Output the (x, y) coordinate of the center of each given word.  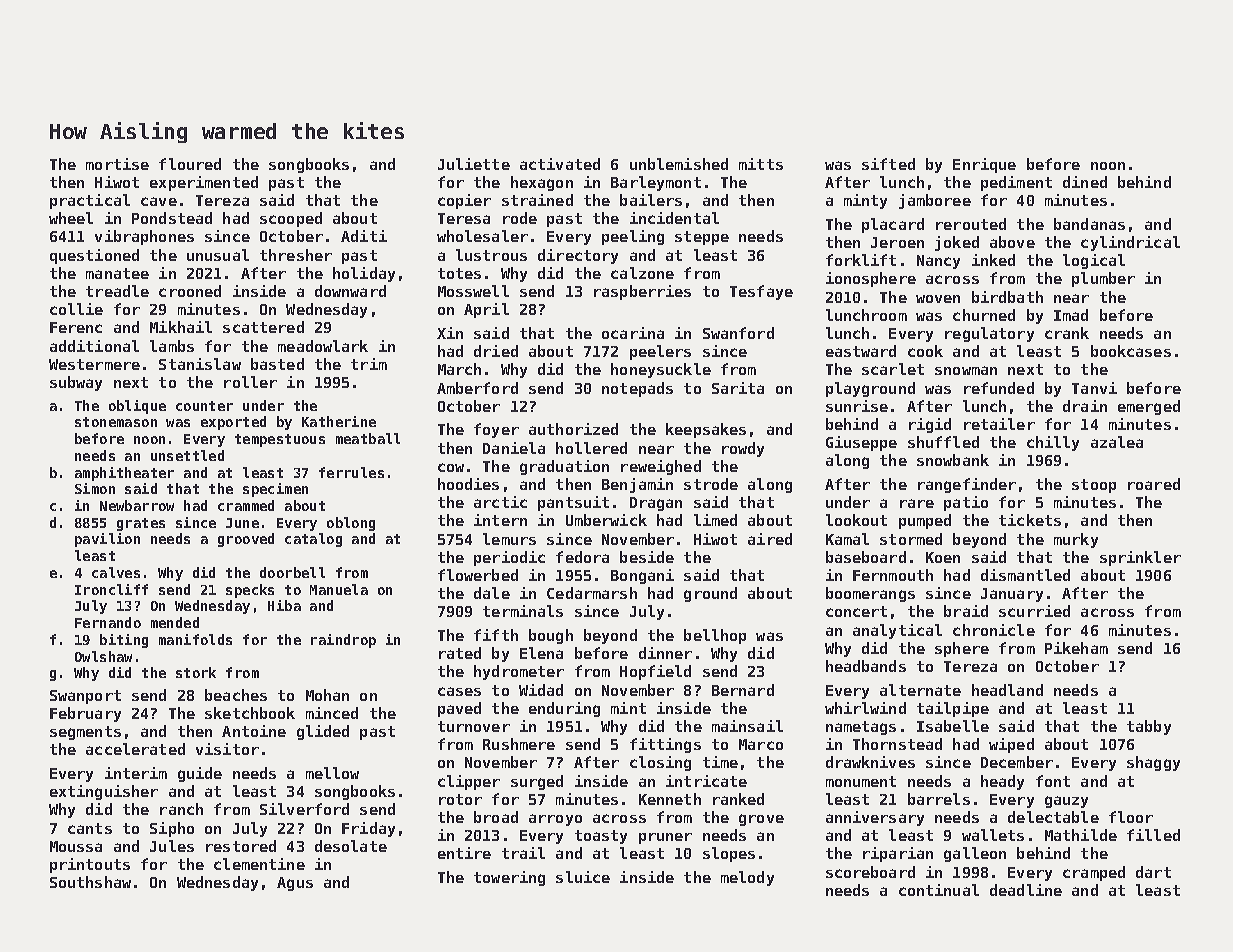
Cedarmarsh (592, 593)
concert (856, 611)
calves (116, 572)
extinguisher (104, 792)
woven (938, 299)
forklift (861, 260)
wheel (71, 218)
